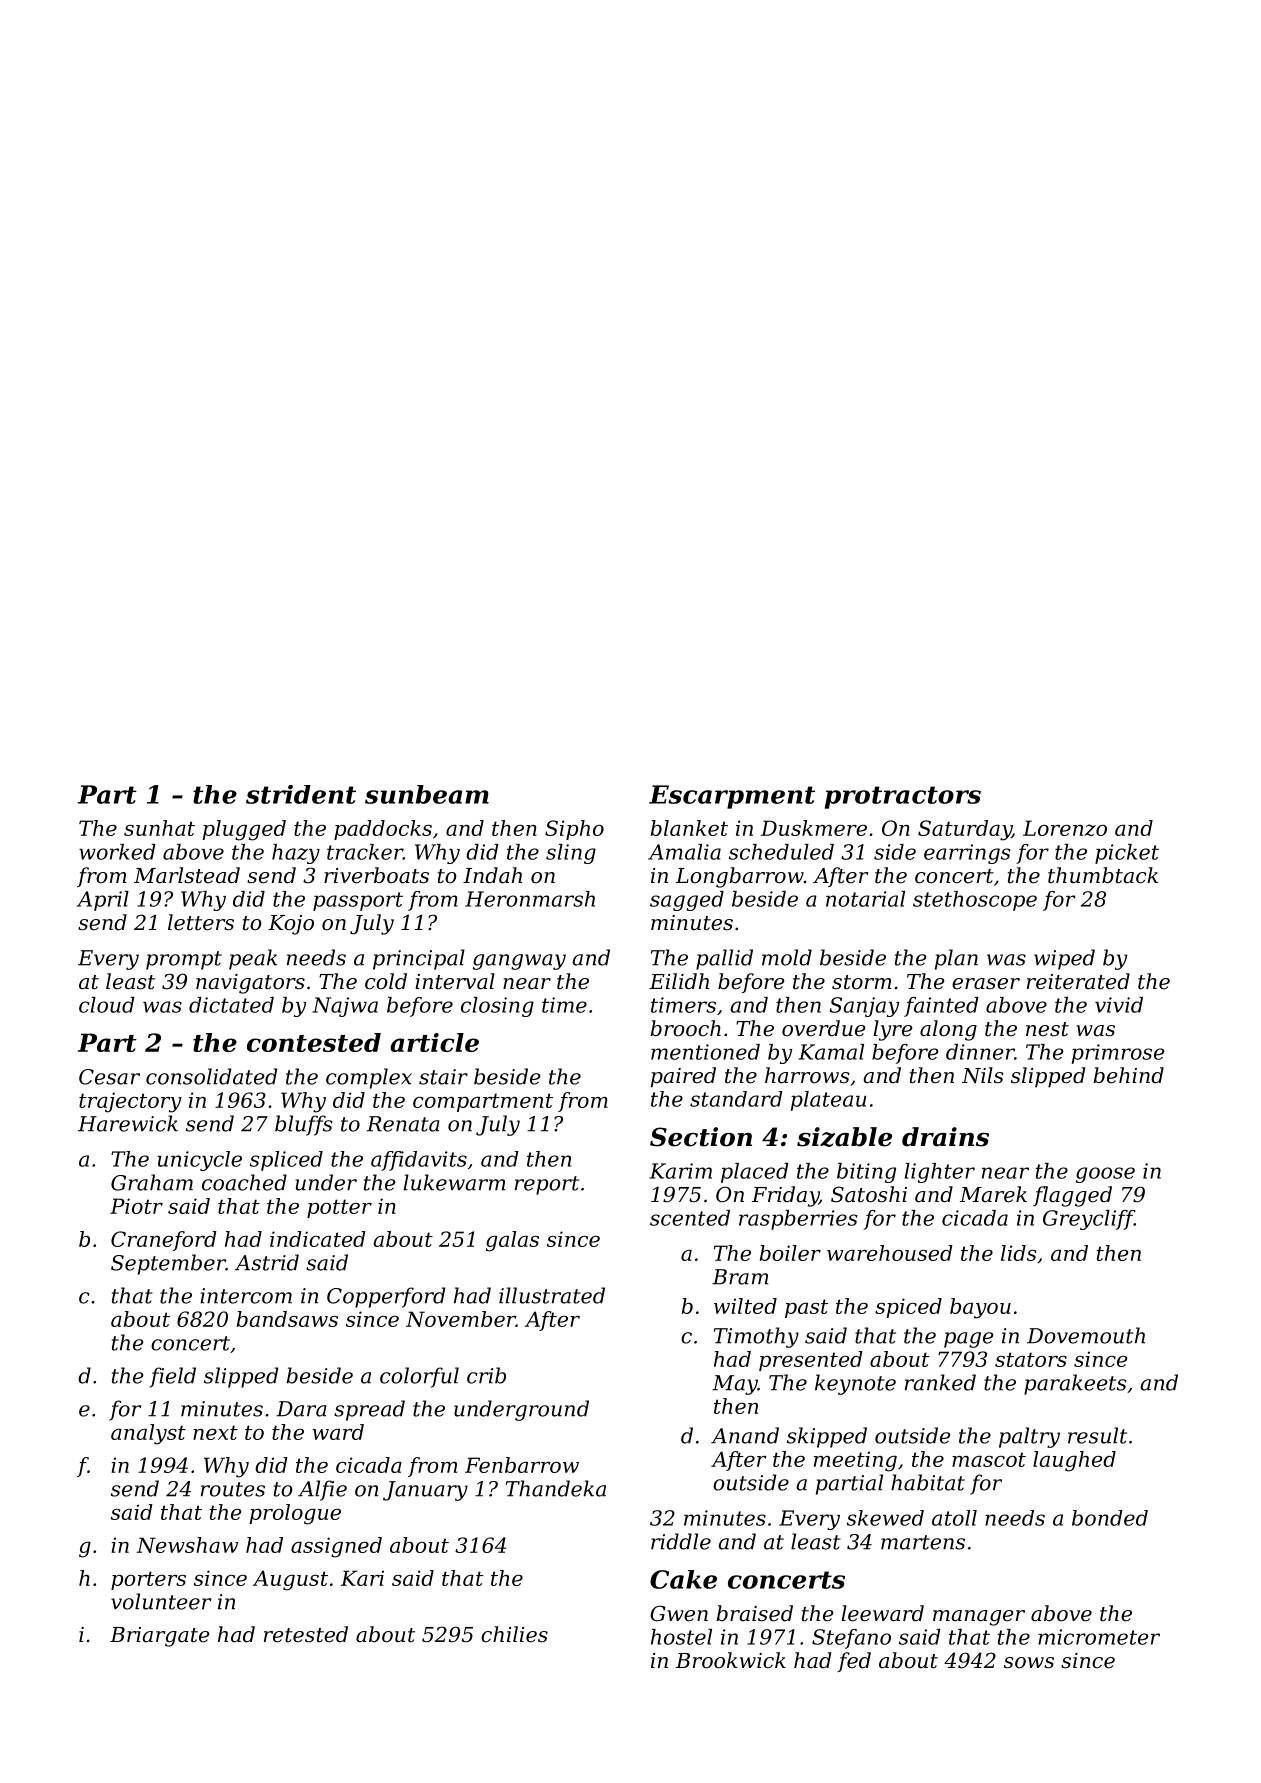  What do you see at coordinates (956, 959) in the screenshot?
I see `plan` at bounding box center [956, 959].
